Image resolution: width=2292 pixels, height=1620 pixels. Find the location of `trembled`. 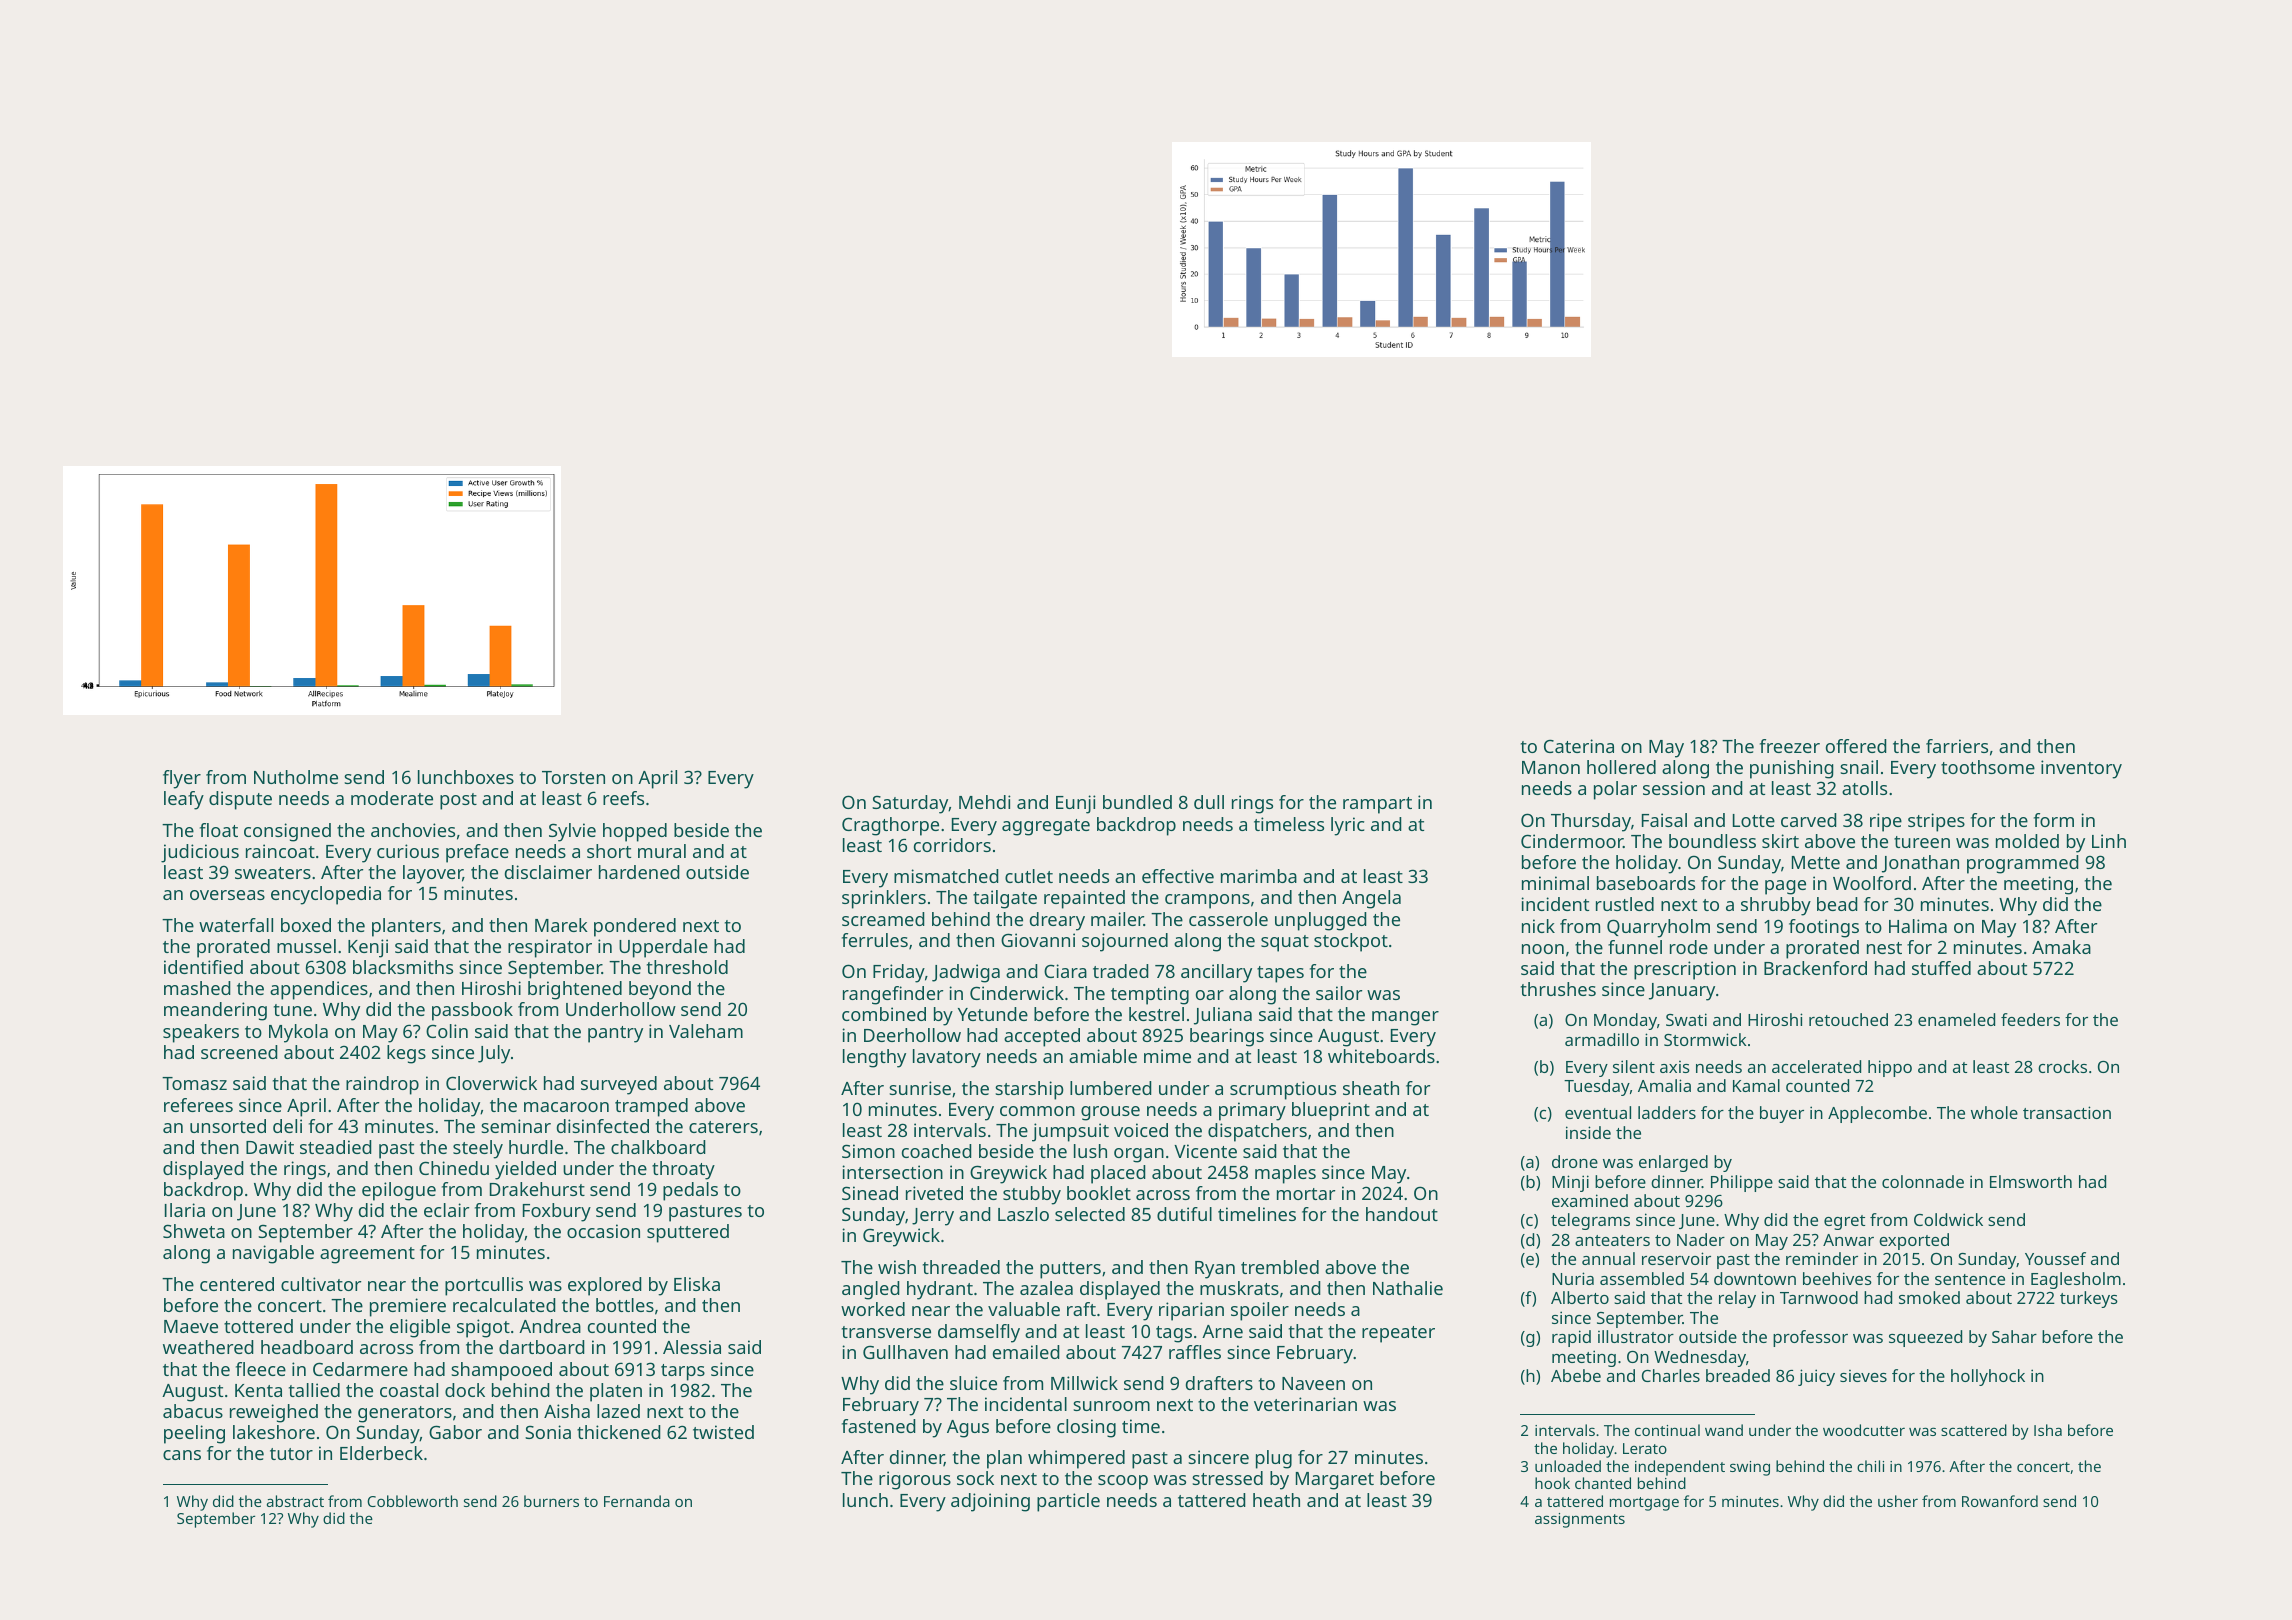

trembled is located at coordinates (1280, 1267).
